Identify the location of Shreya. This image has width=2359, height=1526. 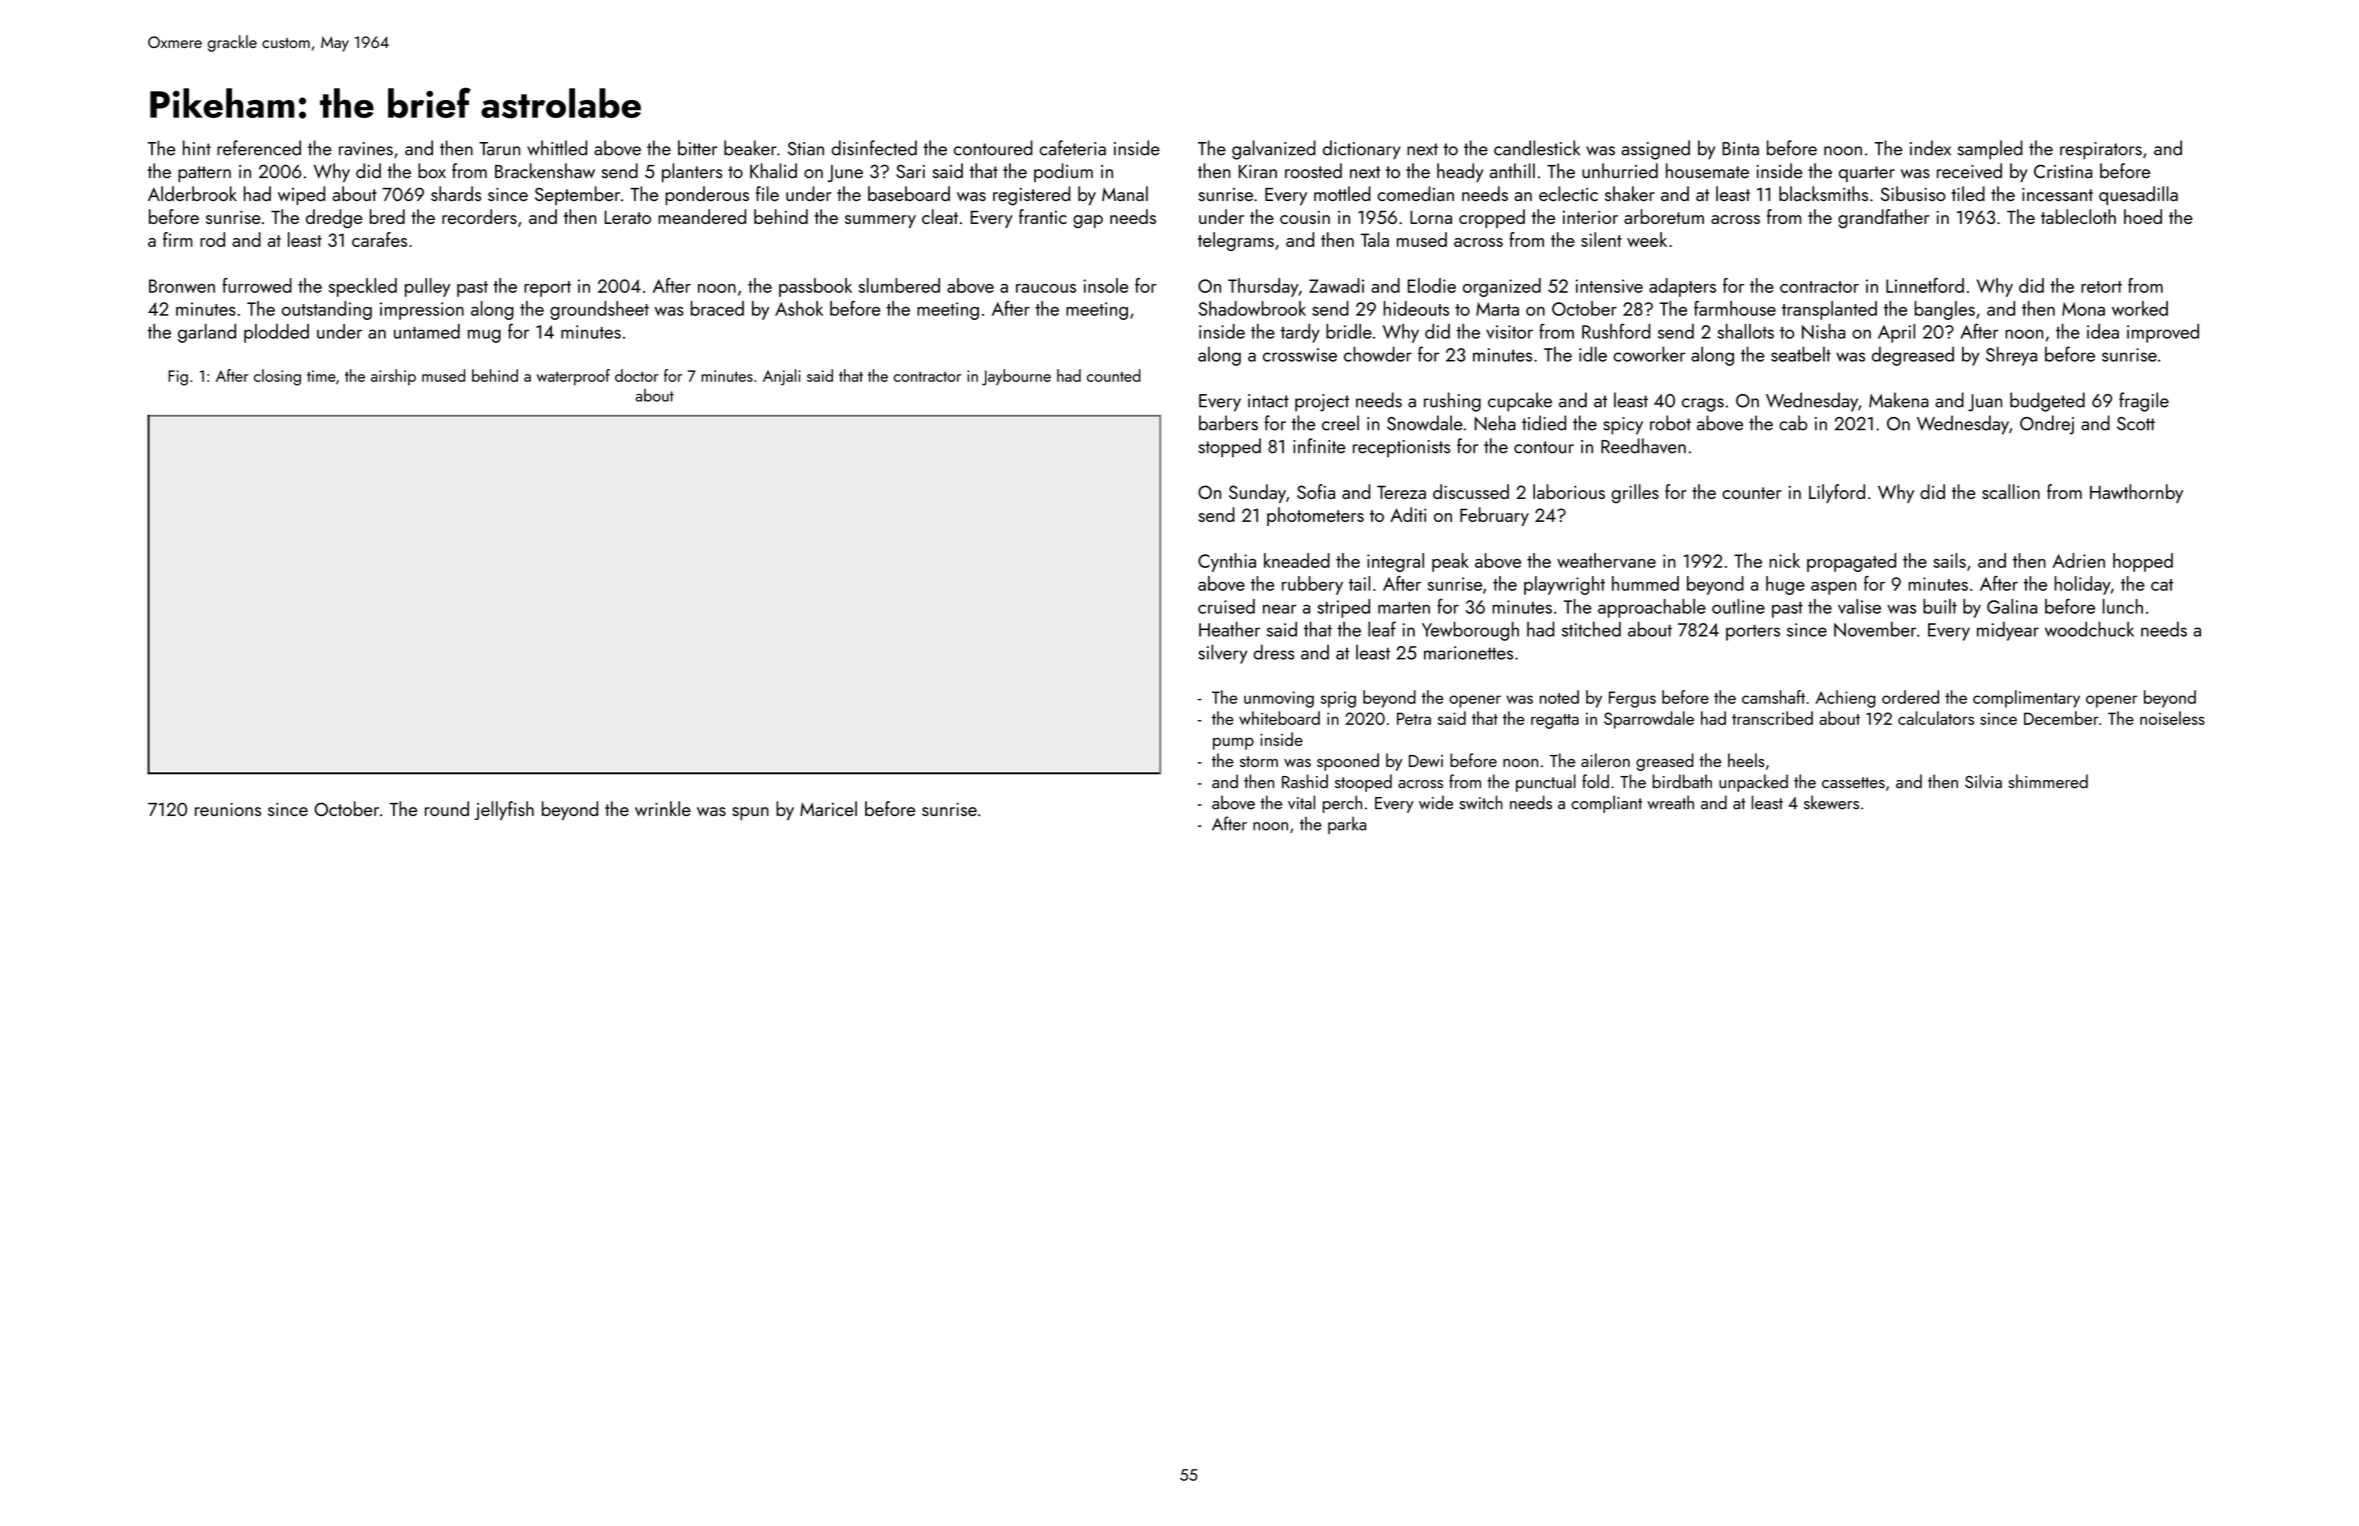
(2011, 356).
